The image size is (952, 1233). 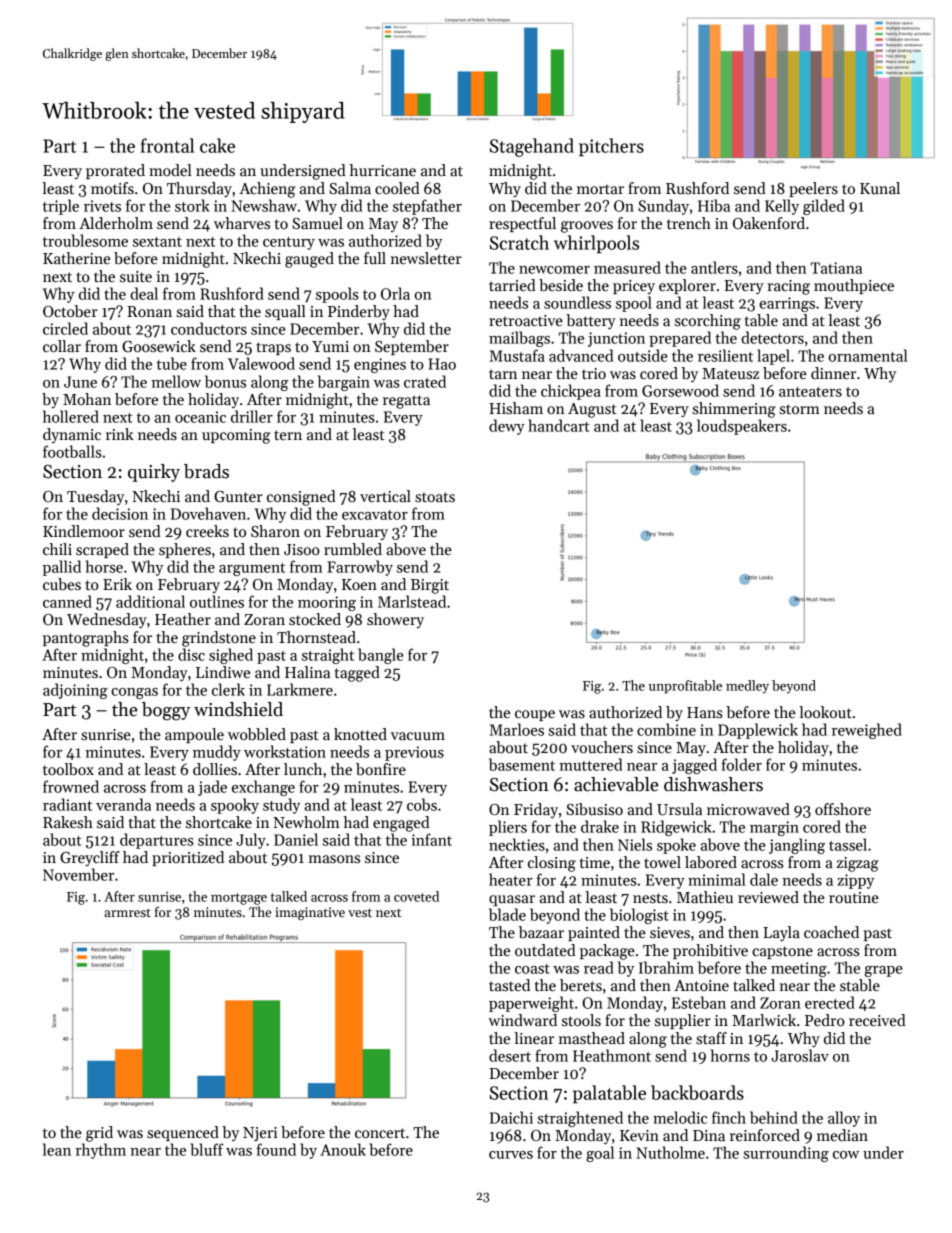 I want to click on jagged, so click(x=694, y=766).
